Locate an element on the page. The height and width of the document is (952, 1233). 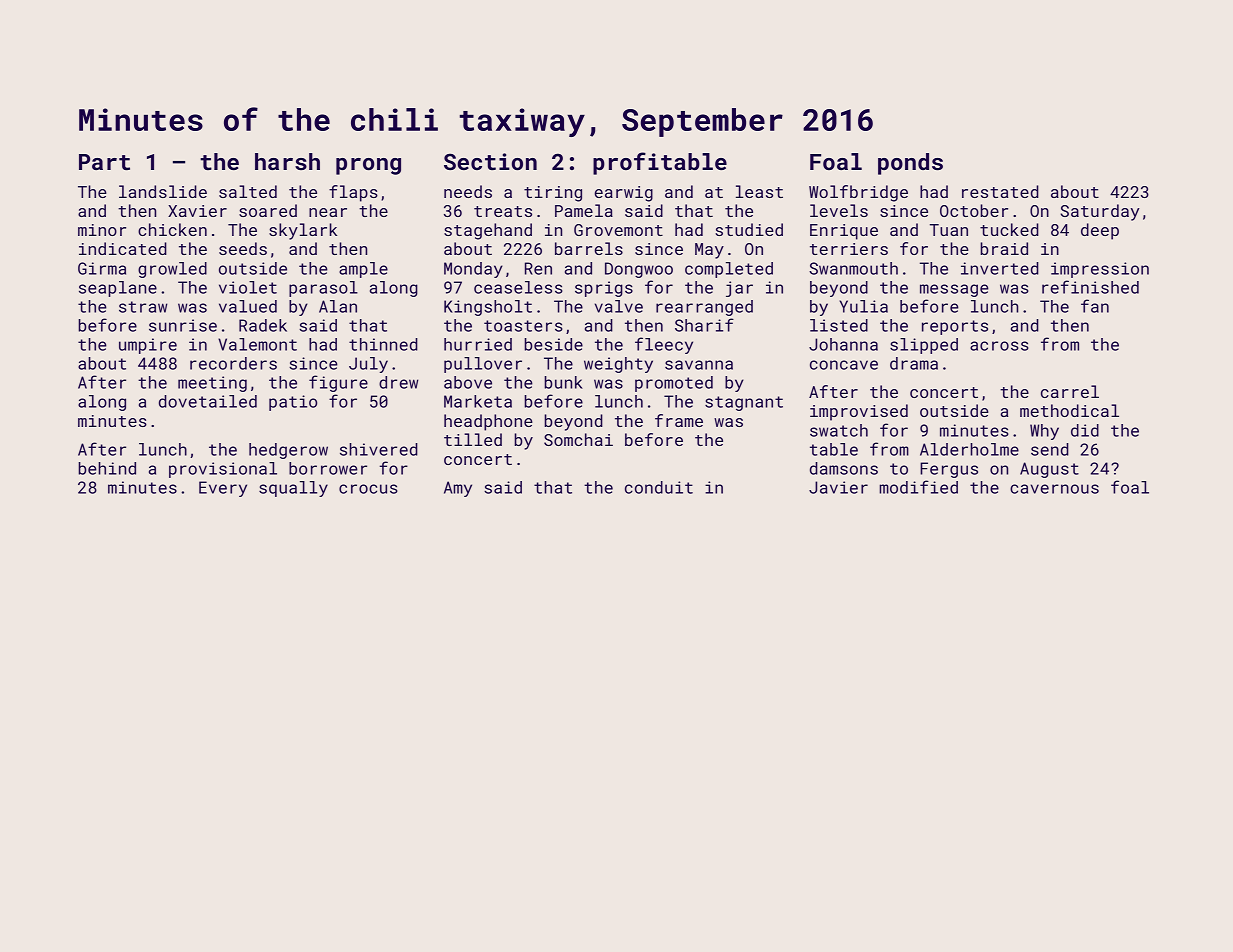
sprigs is located at coordinates (604, 289).
